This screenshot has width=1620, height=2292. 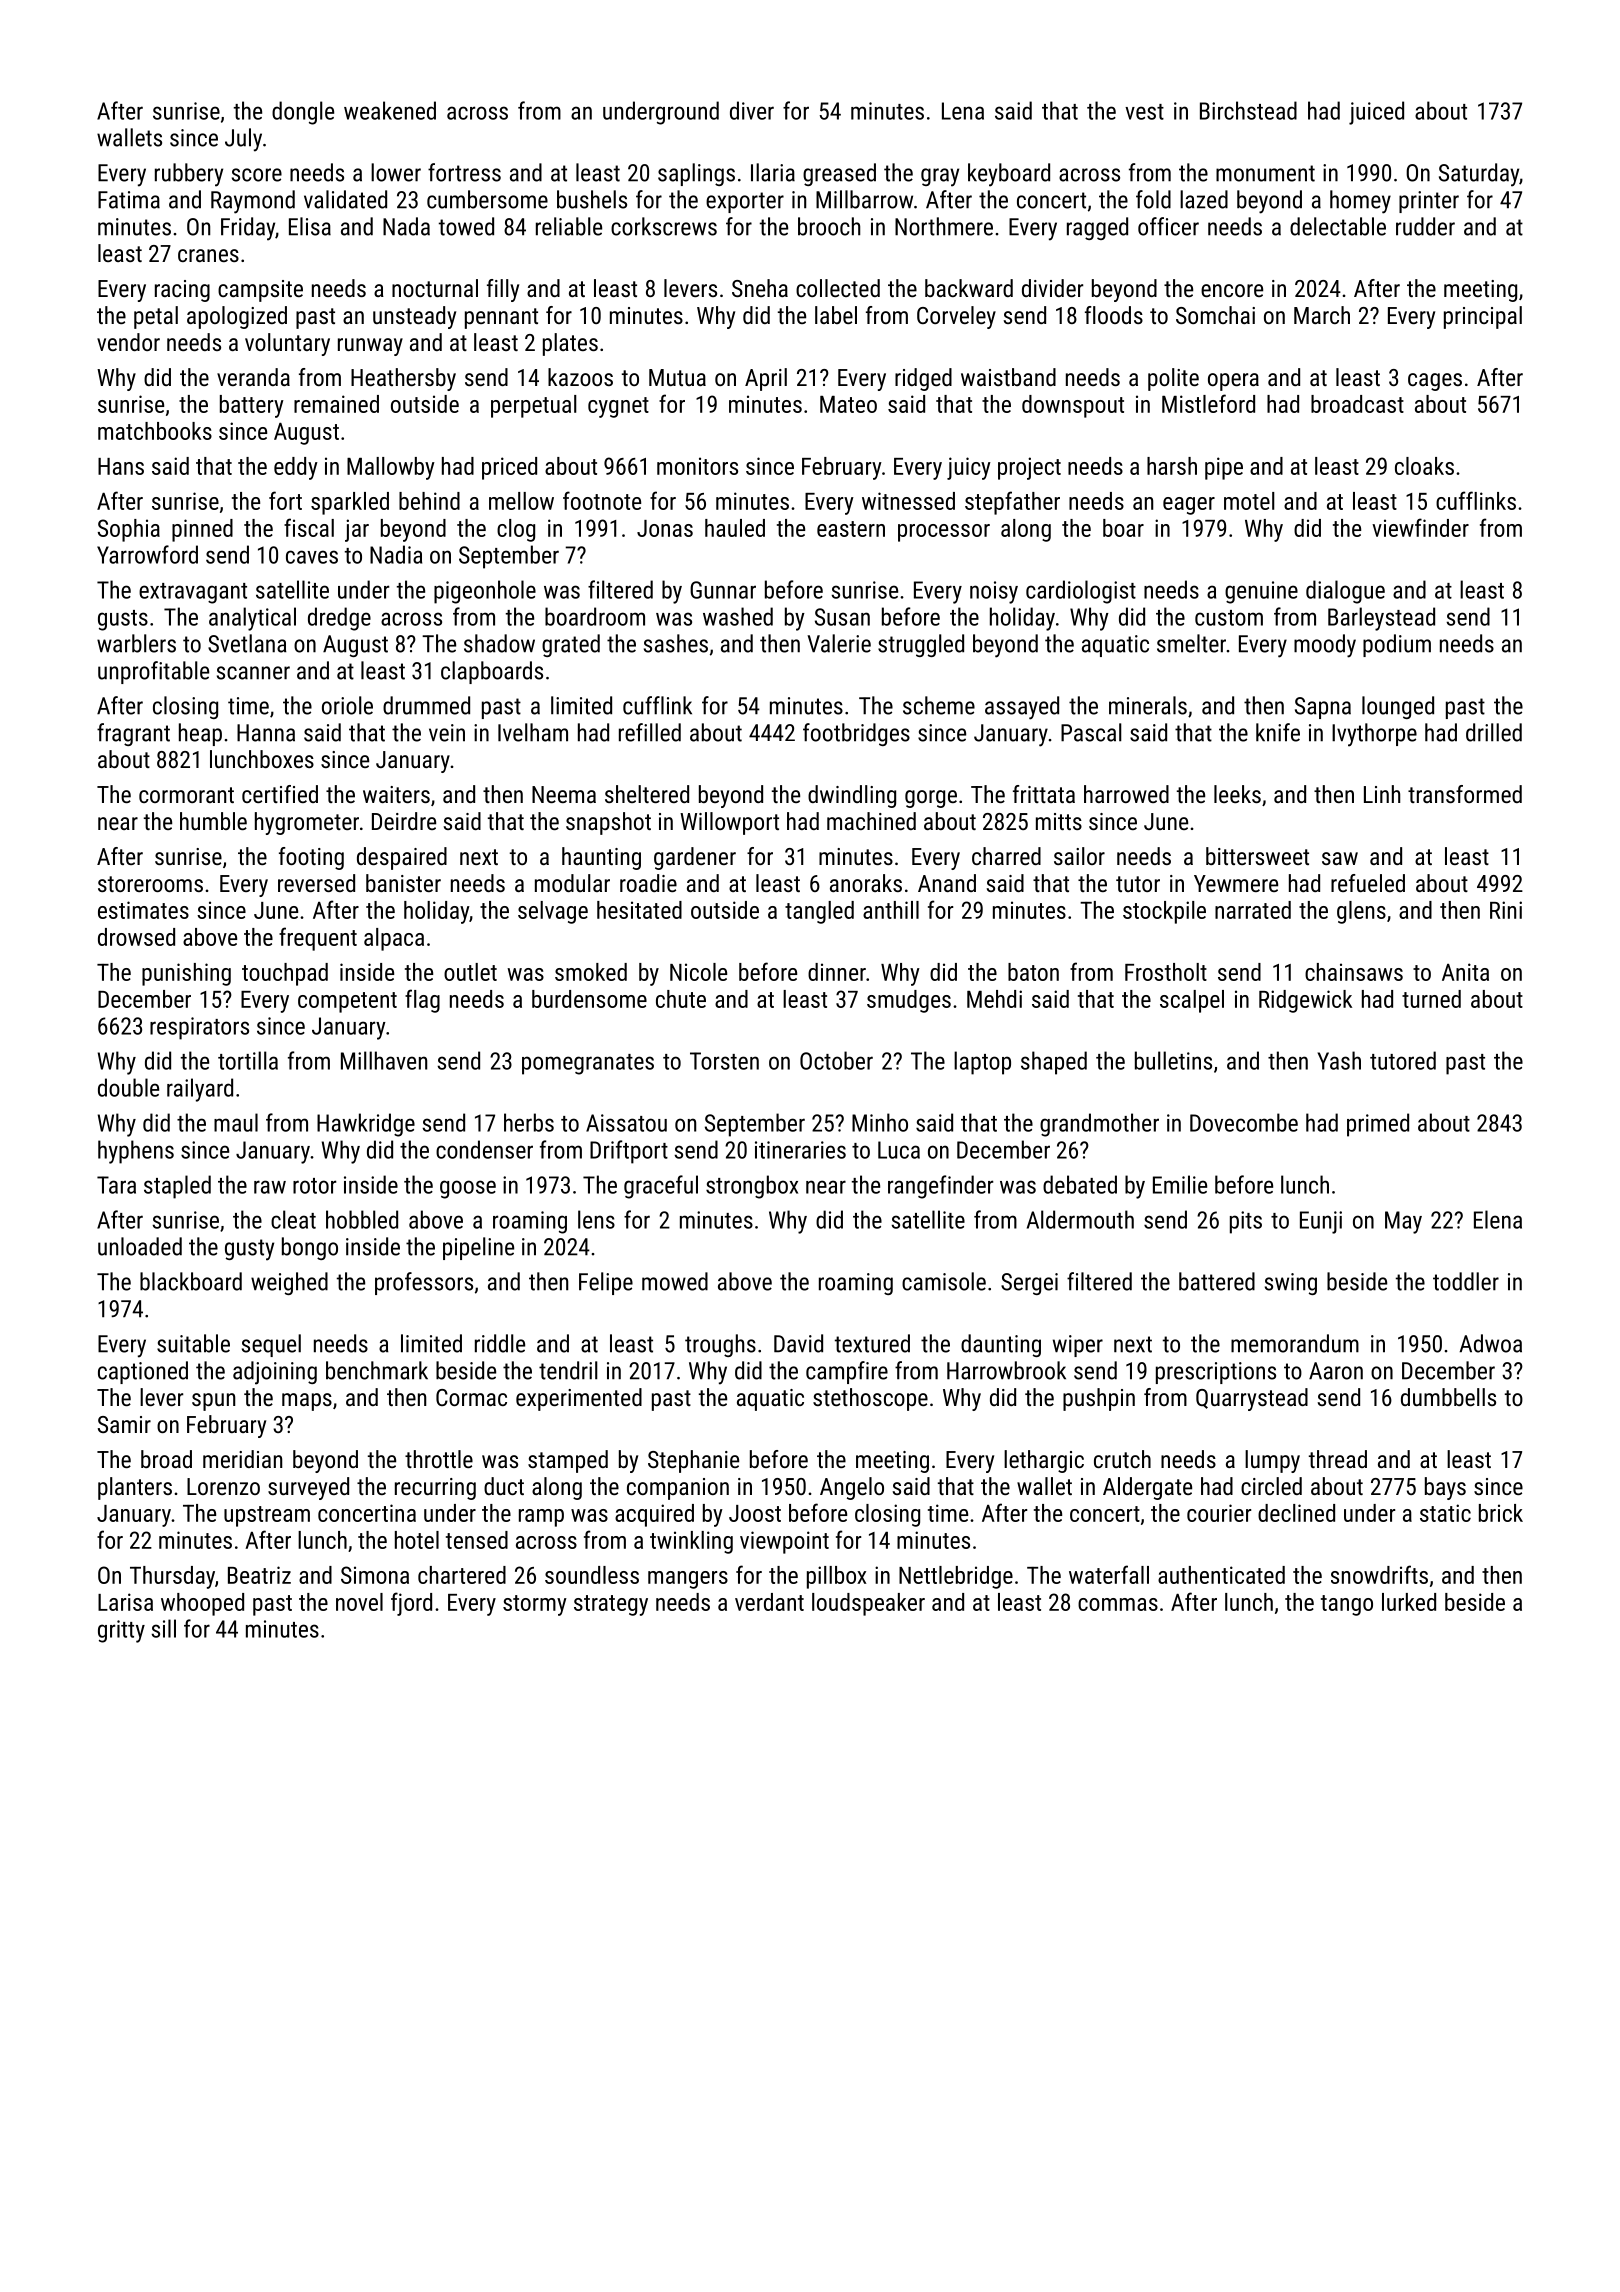 What do you see at coordinates (1325, 646) in the screenshot?
I see `moody` at bounding box center [1325, 646].
